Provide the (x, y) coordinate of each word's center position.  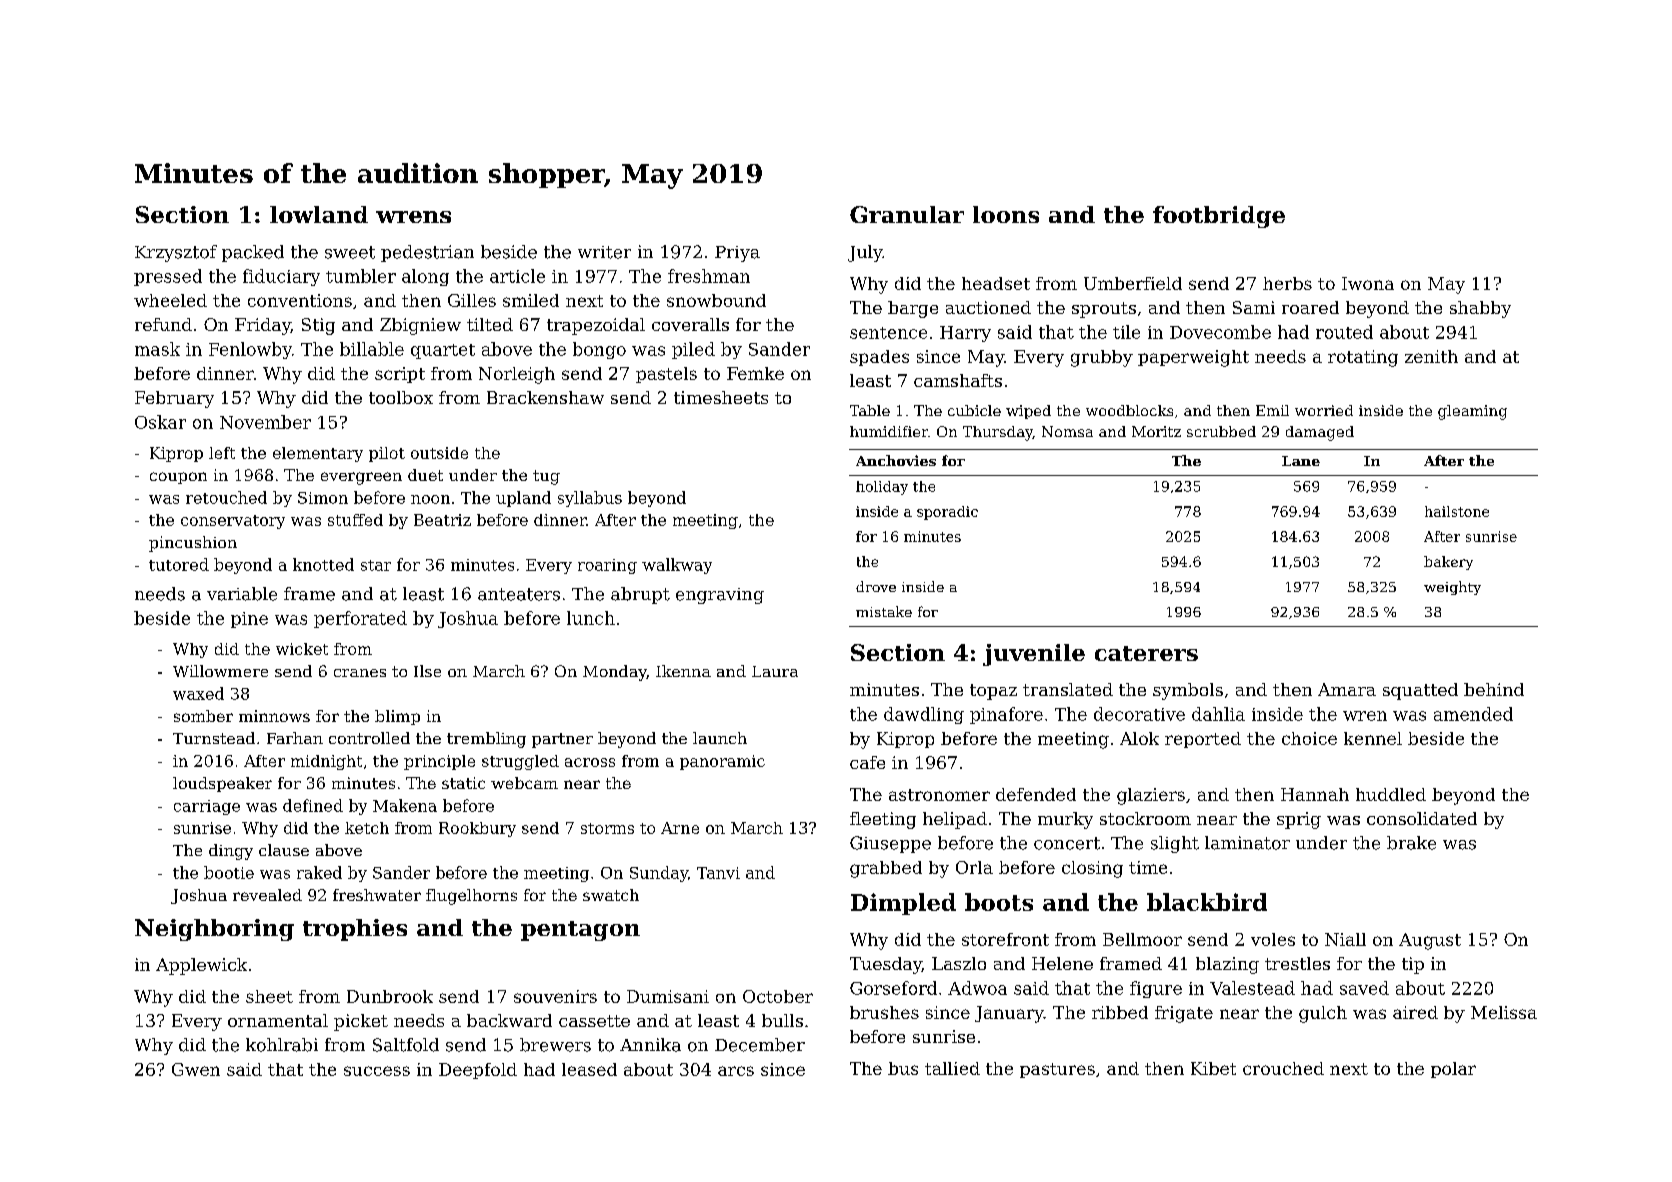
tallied (952, 1068)
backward (509, 1020)
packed (253, 253)
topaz (993, 692)
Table (870, 410)
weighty (1452, 588)
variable (242, 594)
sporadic (947, 513)
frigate (1184, 1014)
